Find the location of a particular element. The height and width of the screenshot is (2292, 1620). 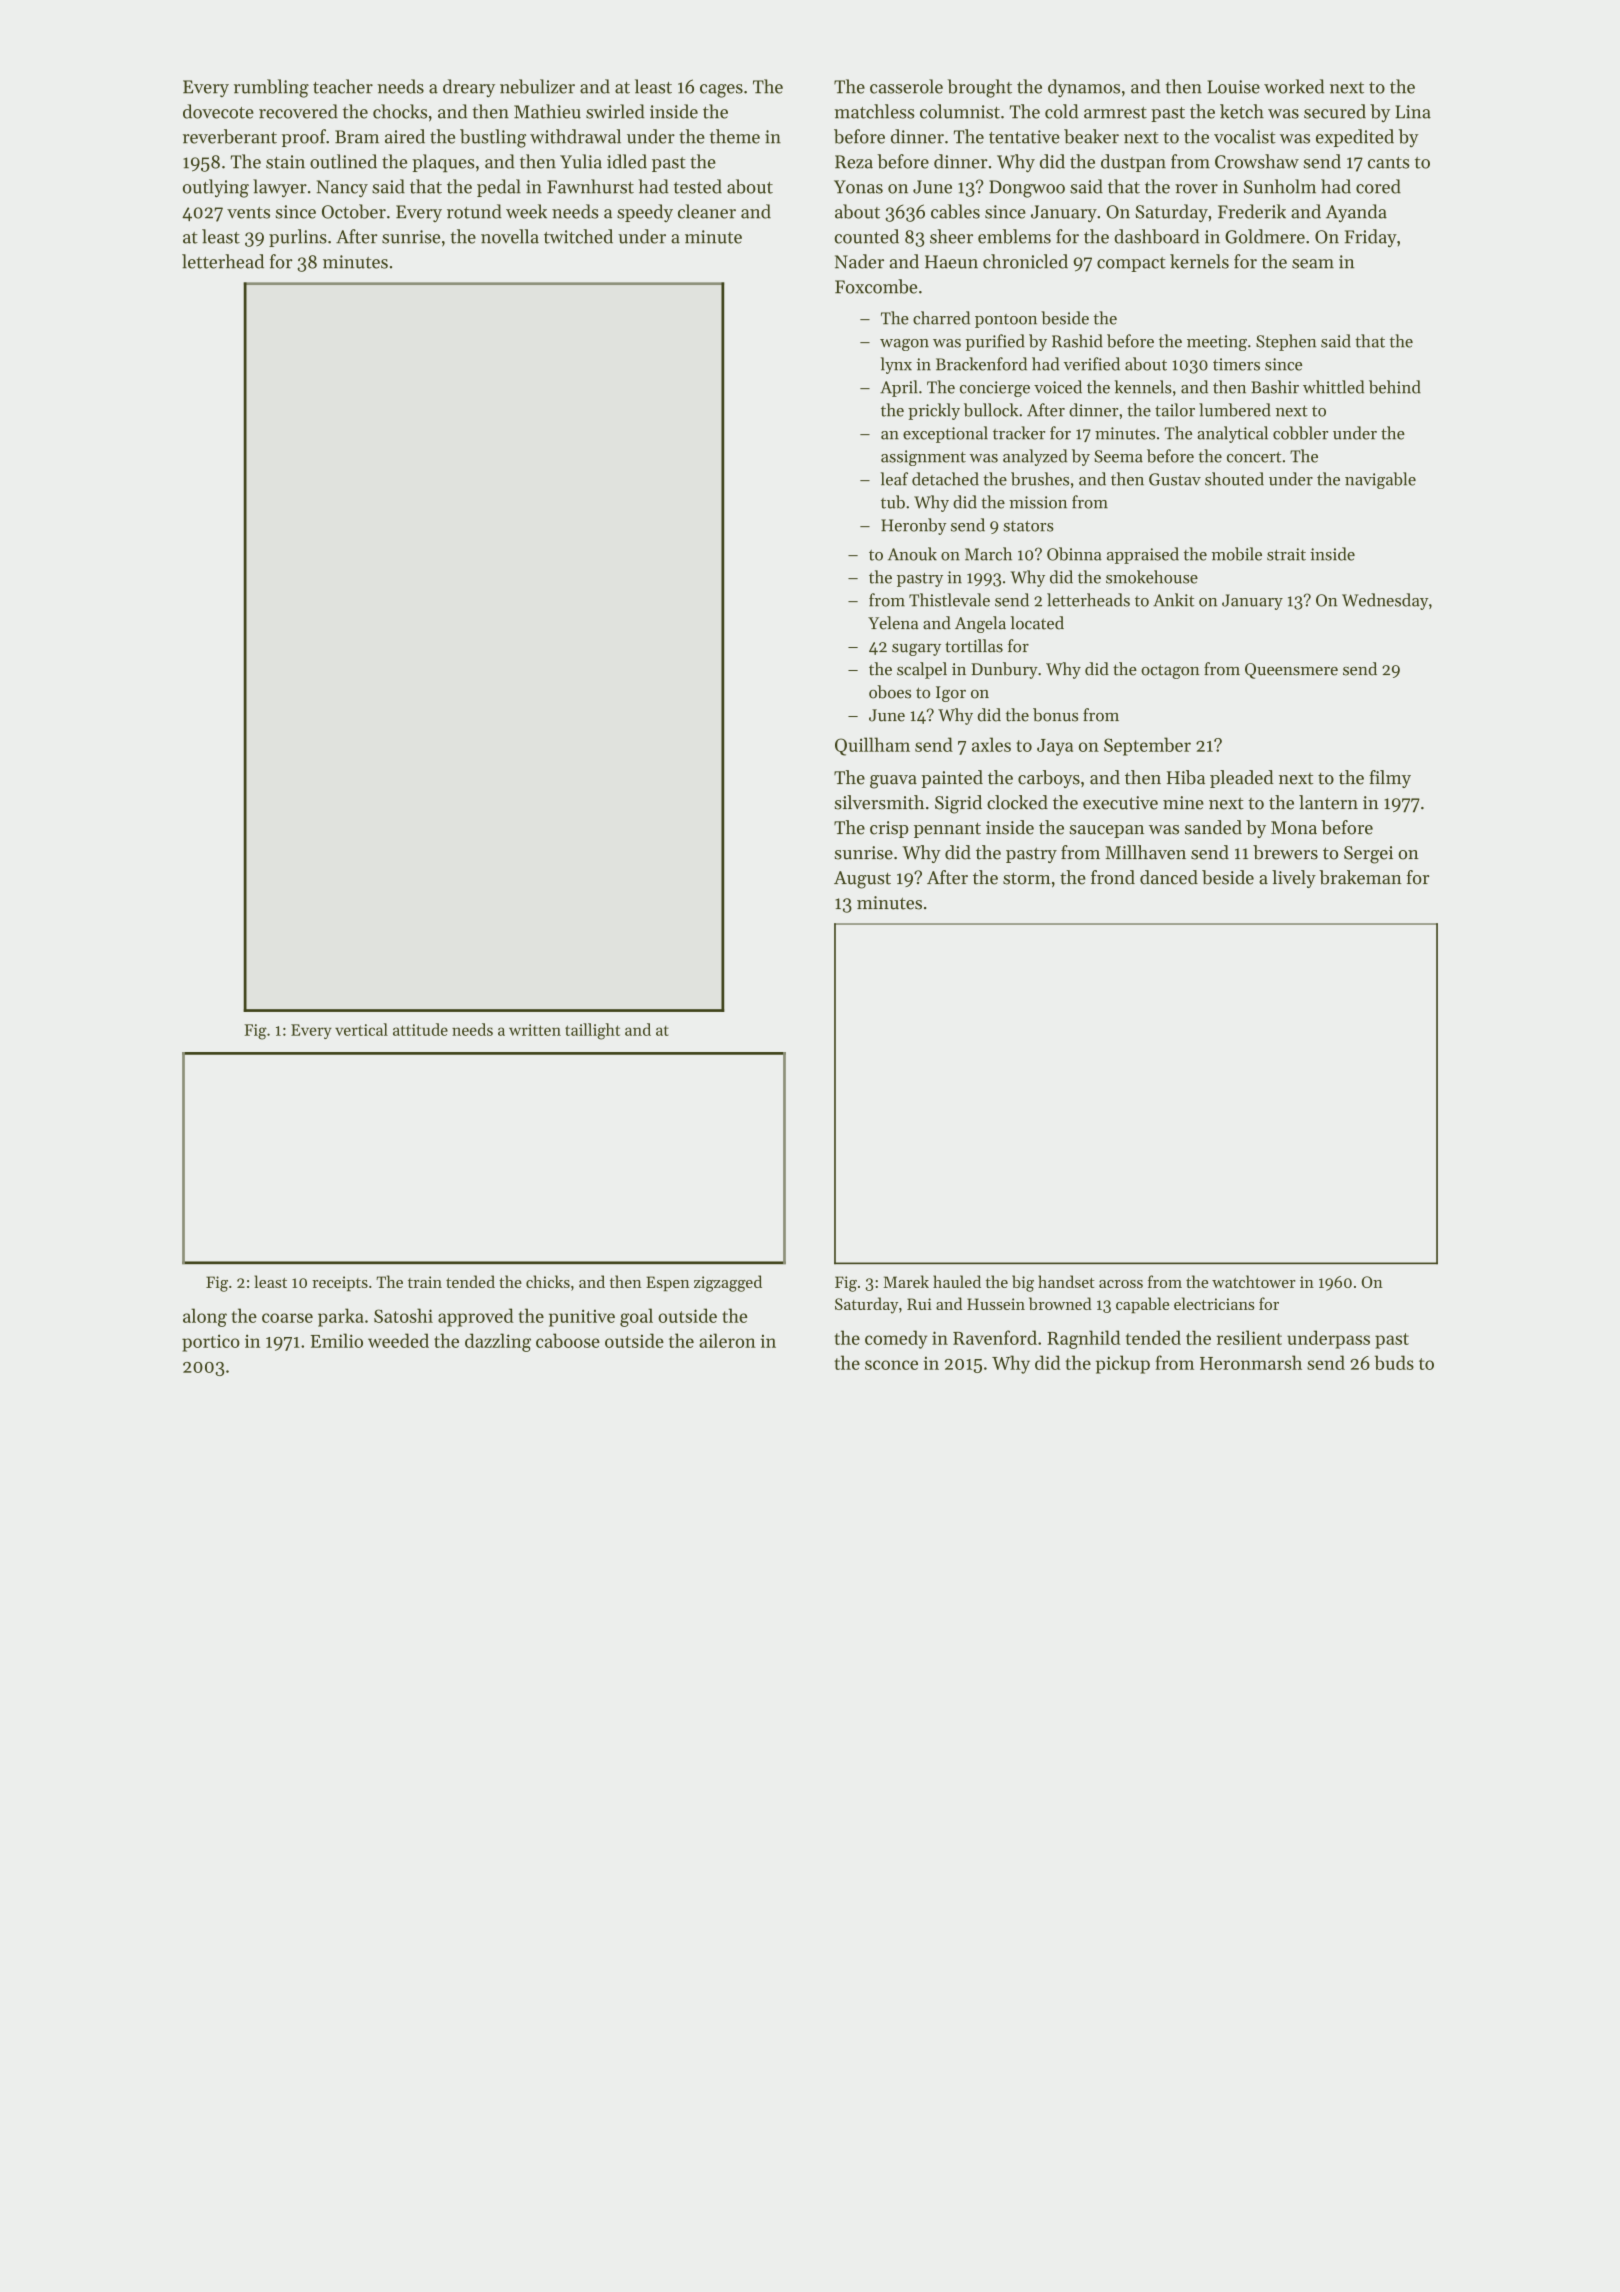

novella is located at coordinates (510, 236).
